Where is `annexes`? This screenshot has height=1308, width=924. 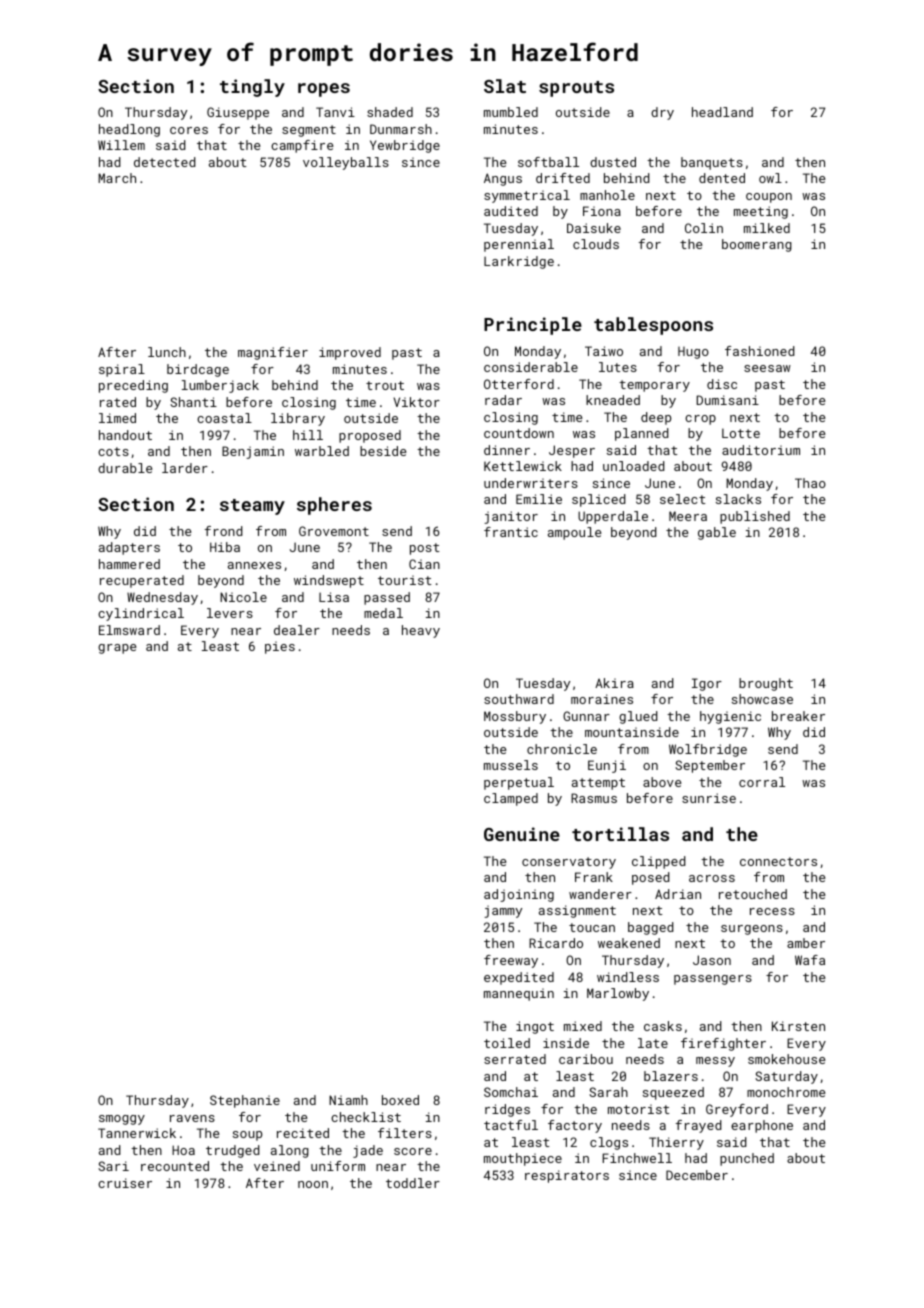
annexes is located at coordinates (254, 565).
